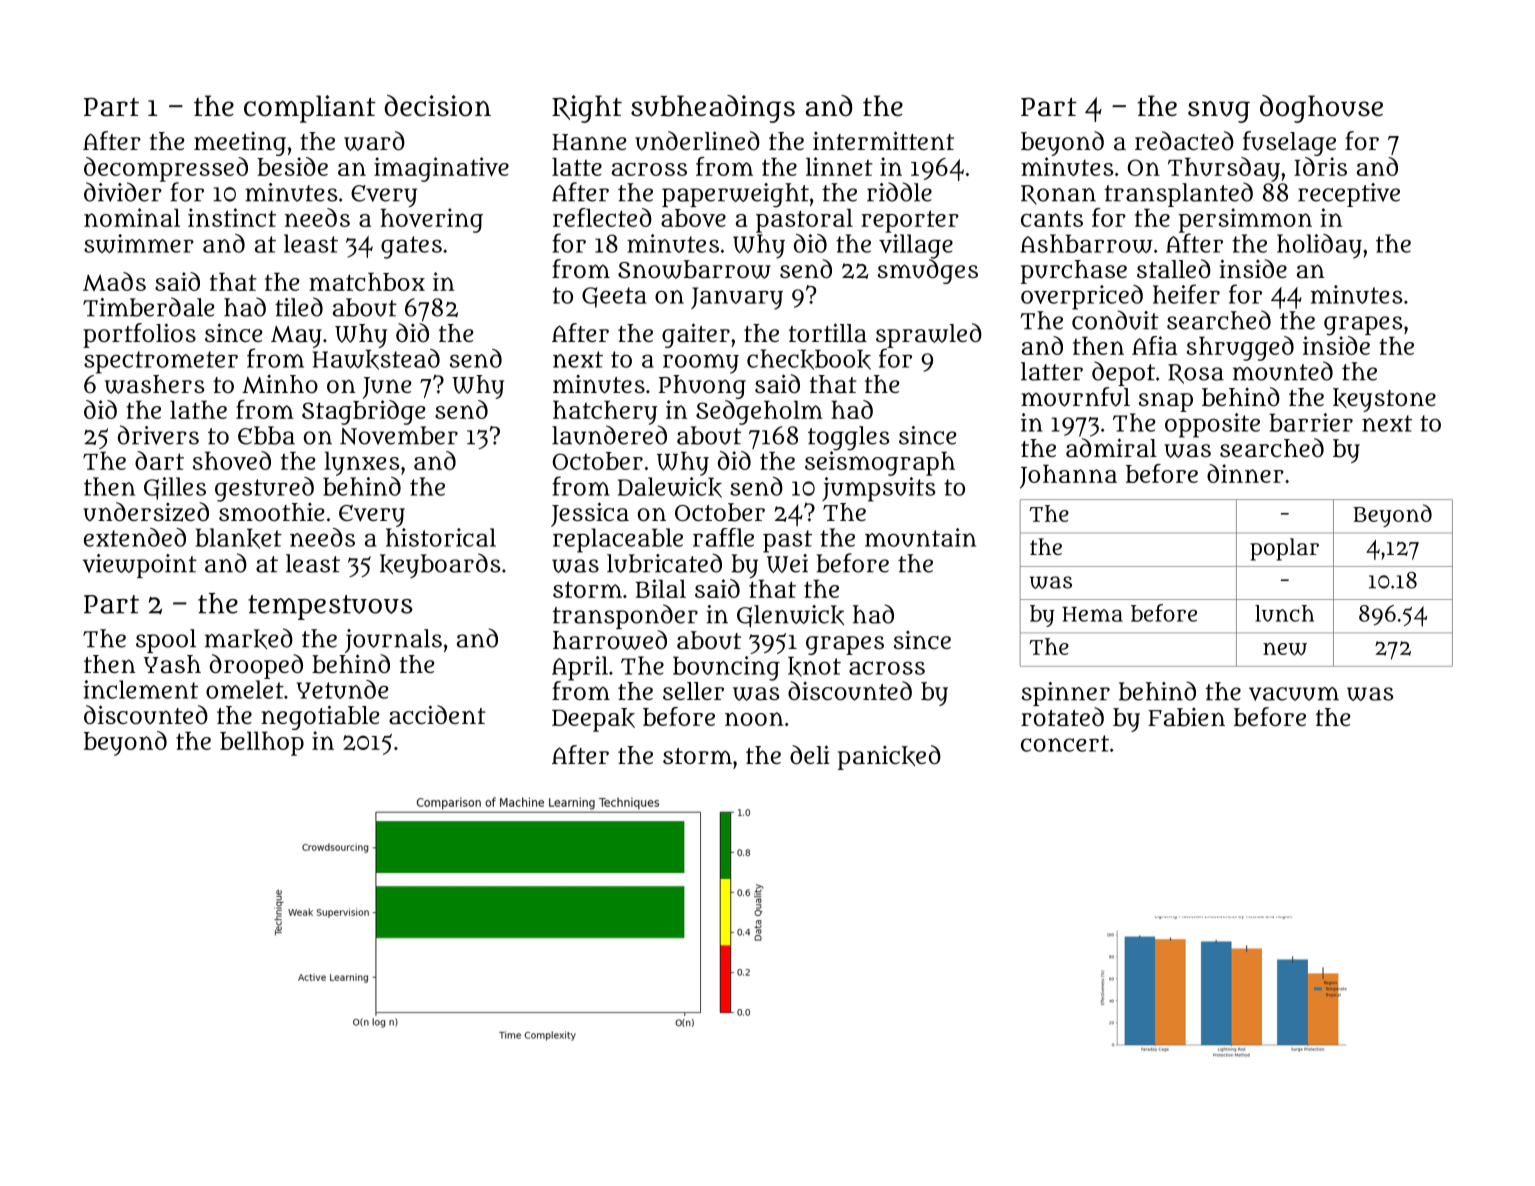 The width and height of the screenshot is (1535, 1186). Describe the element at coordinates (1186, 294) in the screenshot. I see `heifer` at that location.
